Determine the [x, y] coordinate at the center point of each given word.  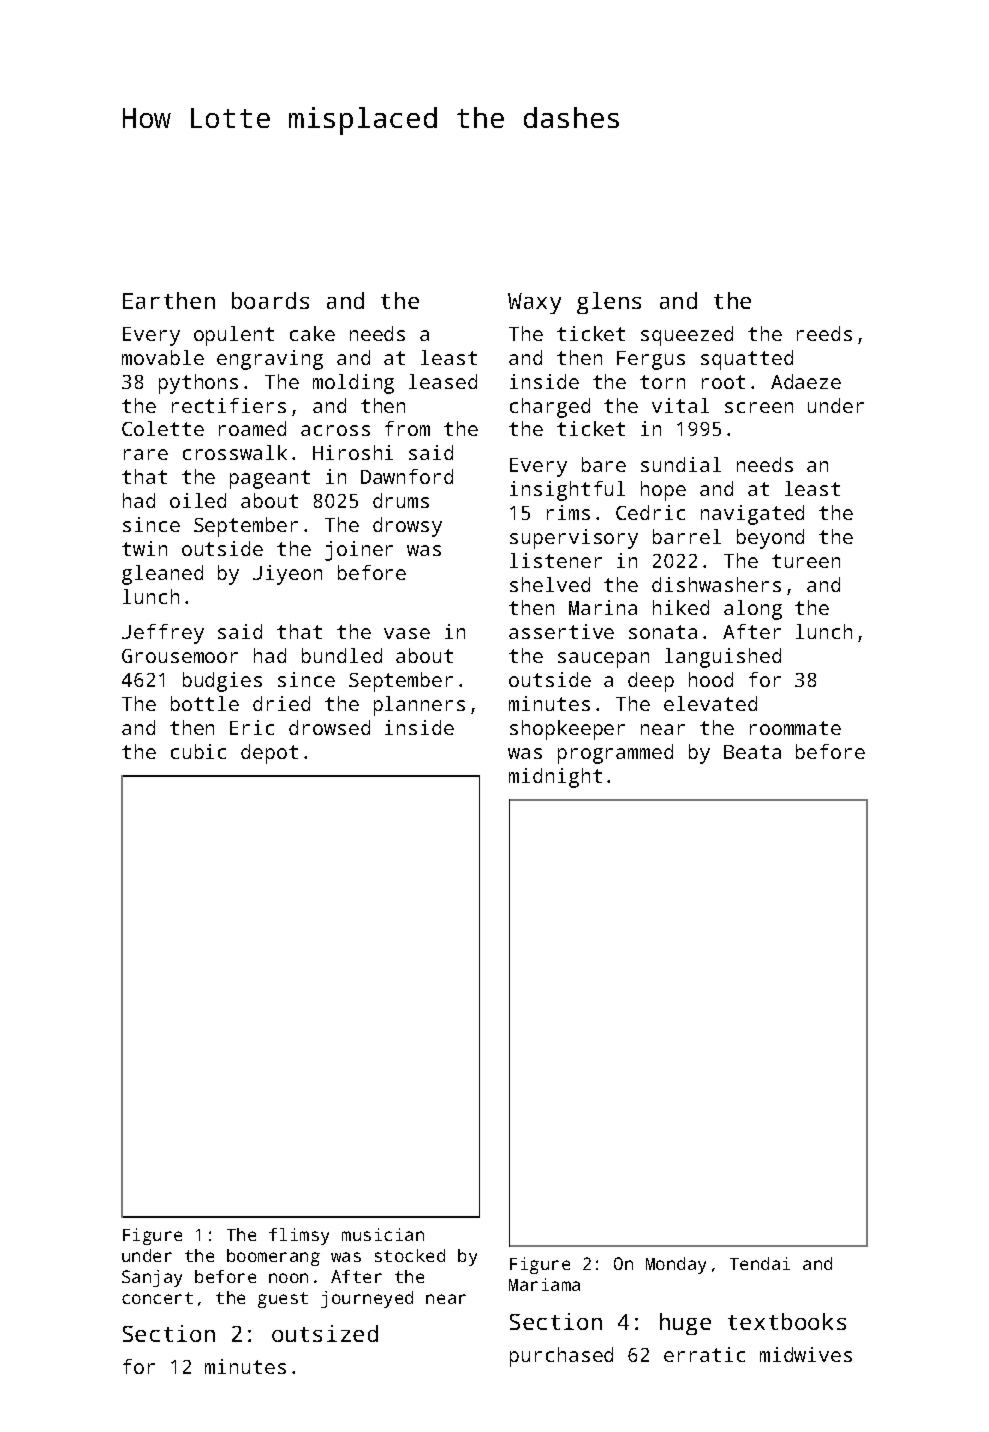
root [723, 382]
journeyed [367, 1299]
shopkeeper [567, 730]
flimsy [299, 1236]
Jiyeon [287, 575]
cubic [198, 751]
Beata [752, 752]
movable [163, 357]
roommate [795, 728]
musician [383, 1234]
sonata [663, 632]
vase [407, 633]
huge [685, 1324]
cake [312, 333]
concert [157, 1298]
